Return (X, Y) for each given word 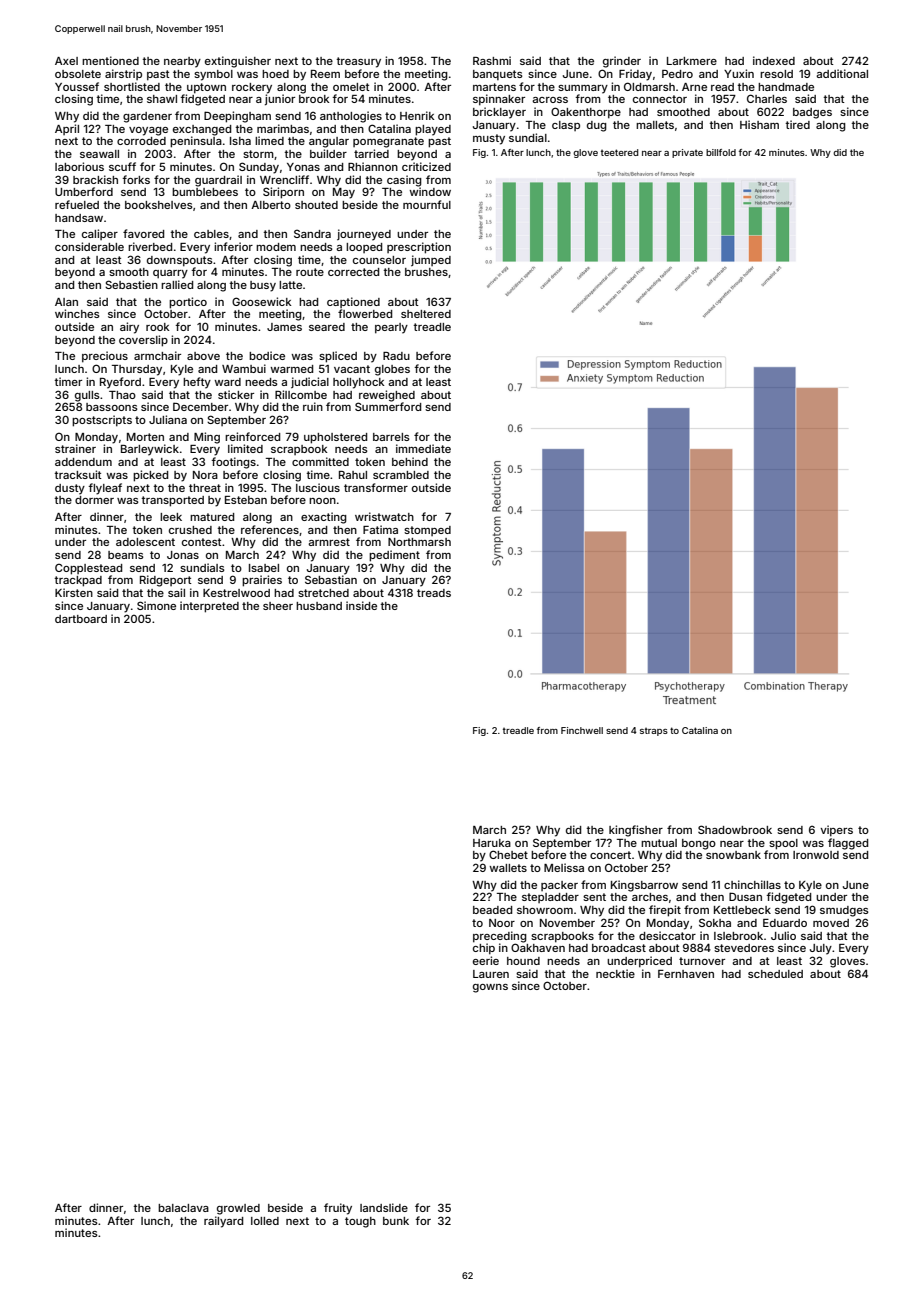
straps (654, 732)
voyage (148, 131)
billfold (721, 152)
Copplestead (88, 569)
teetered (620, 152)
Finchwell (582, 730)
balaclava (183, 1208)
